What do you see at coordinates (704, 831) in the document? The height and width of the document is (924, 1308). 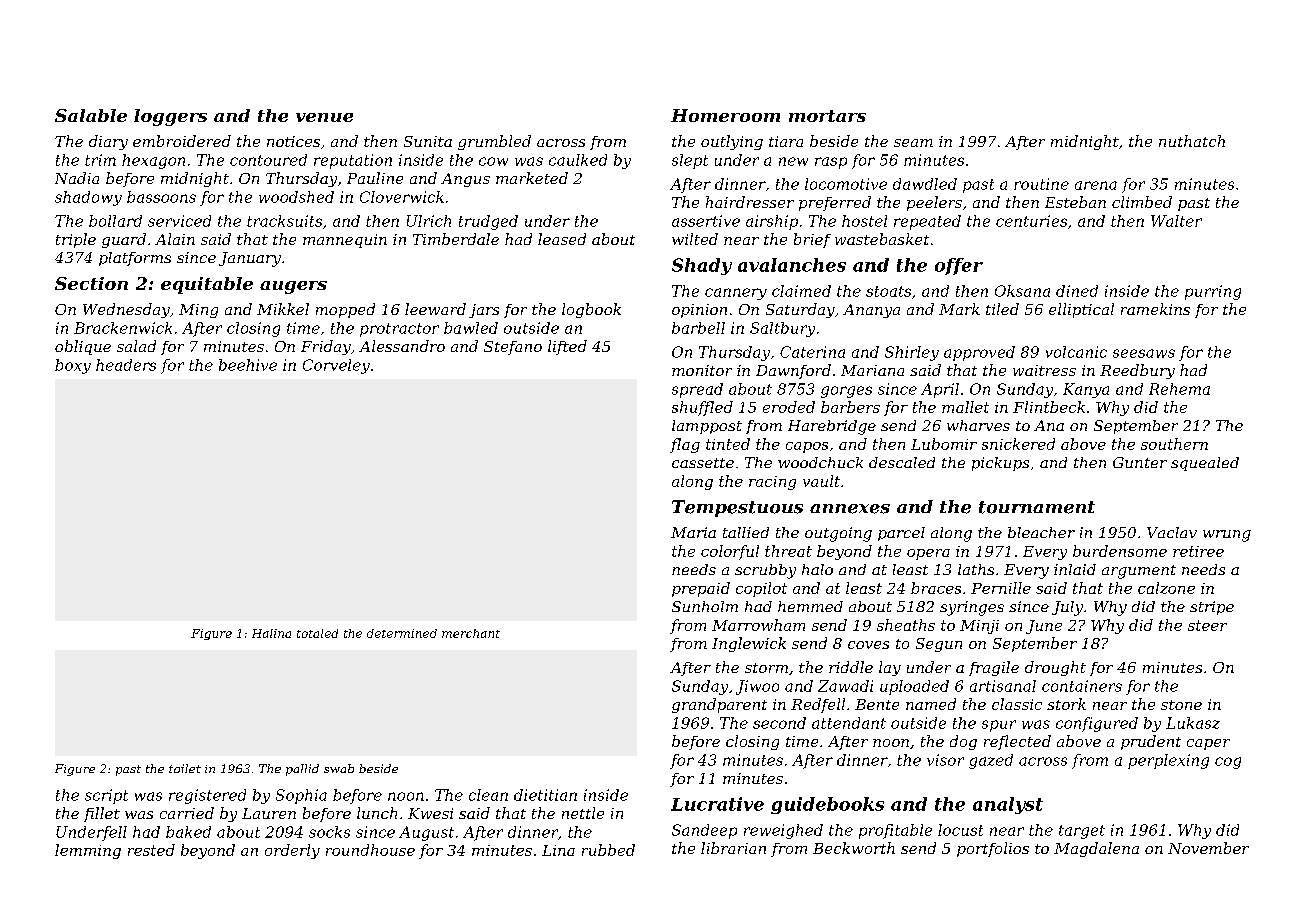 I see `Sandeep` at bounding box center [704, 831].
